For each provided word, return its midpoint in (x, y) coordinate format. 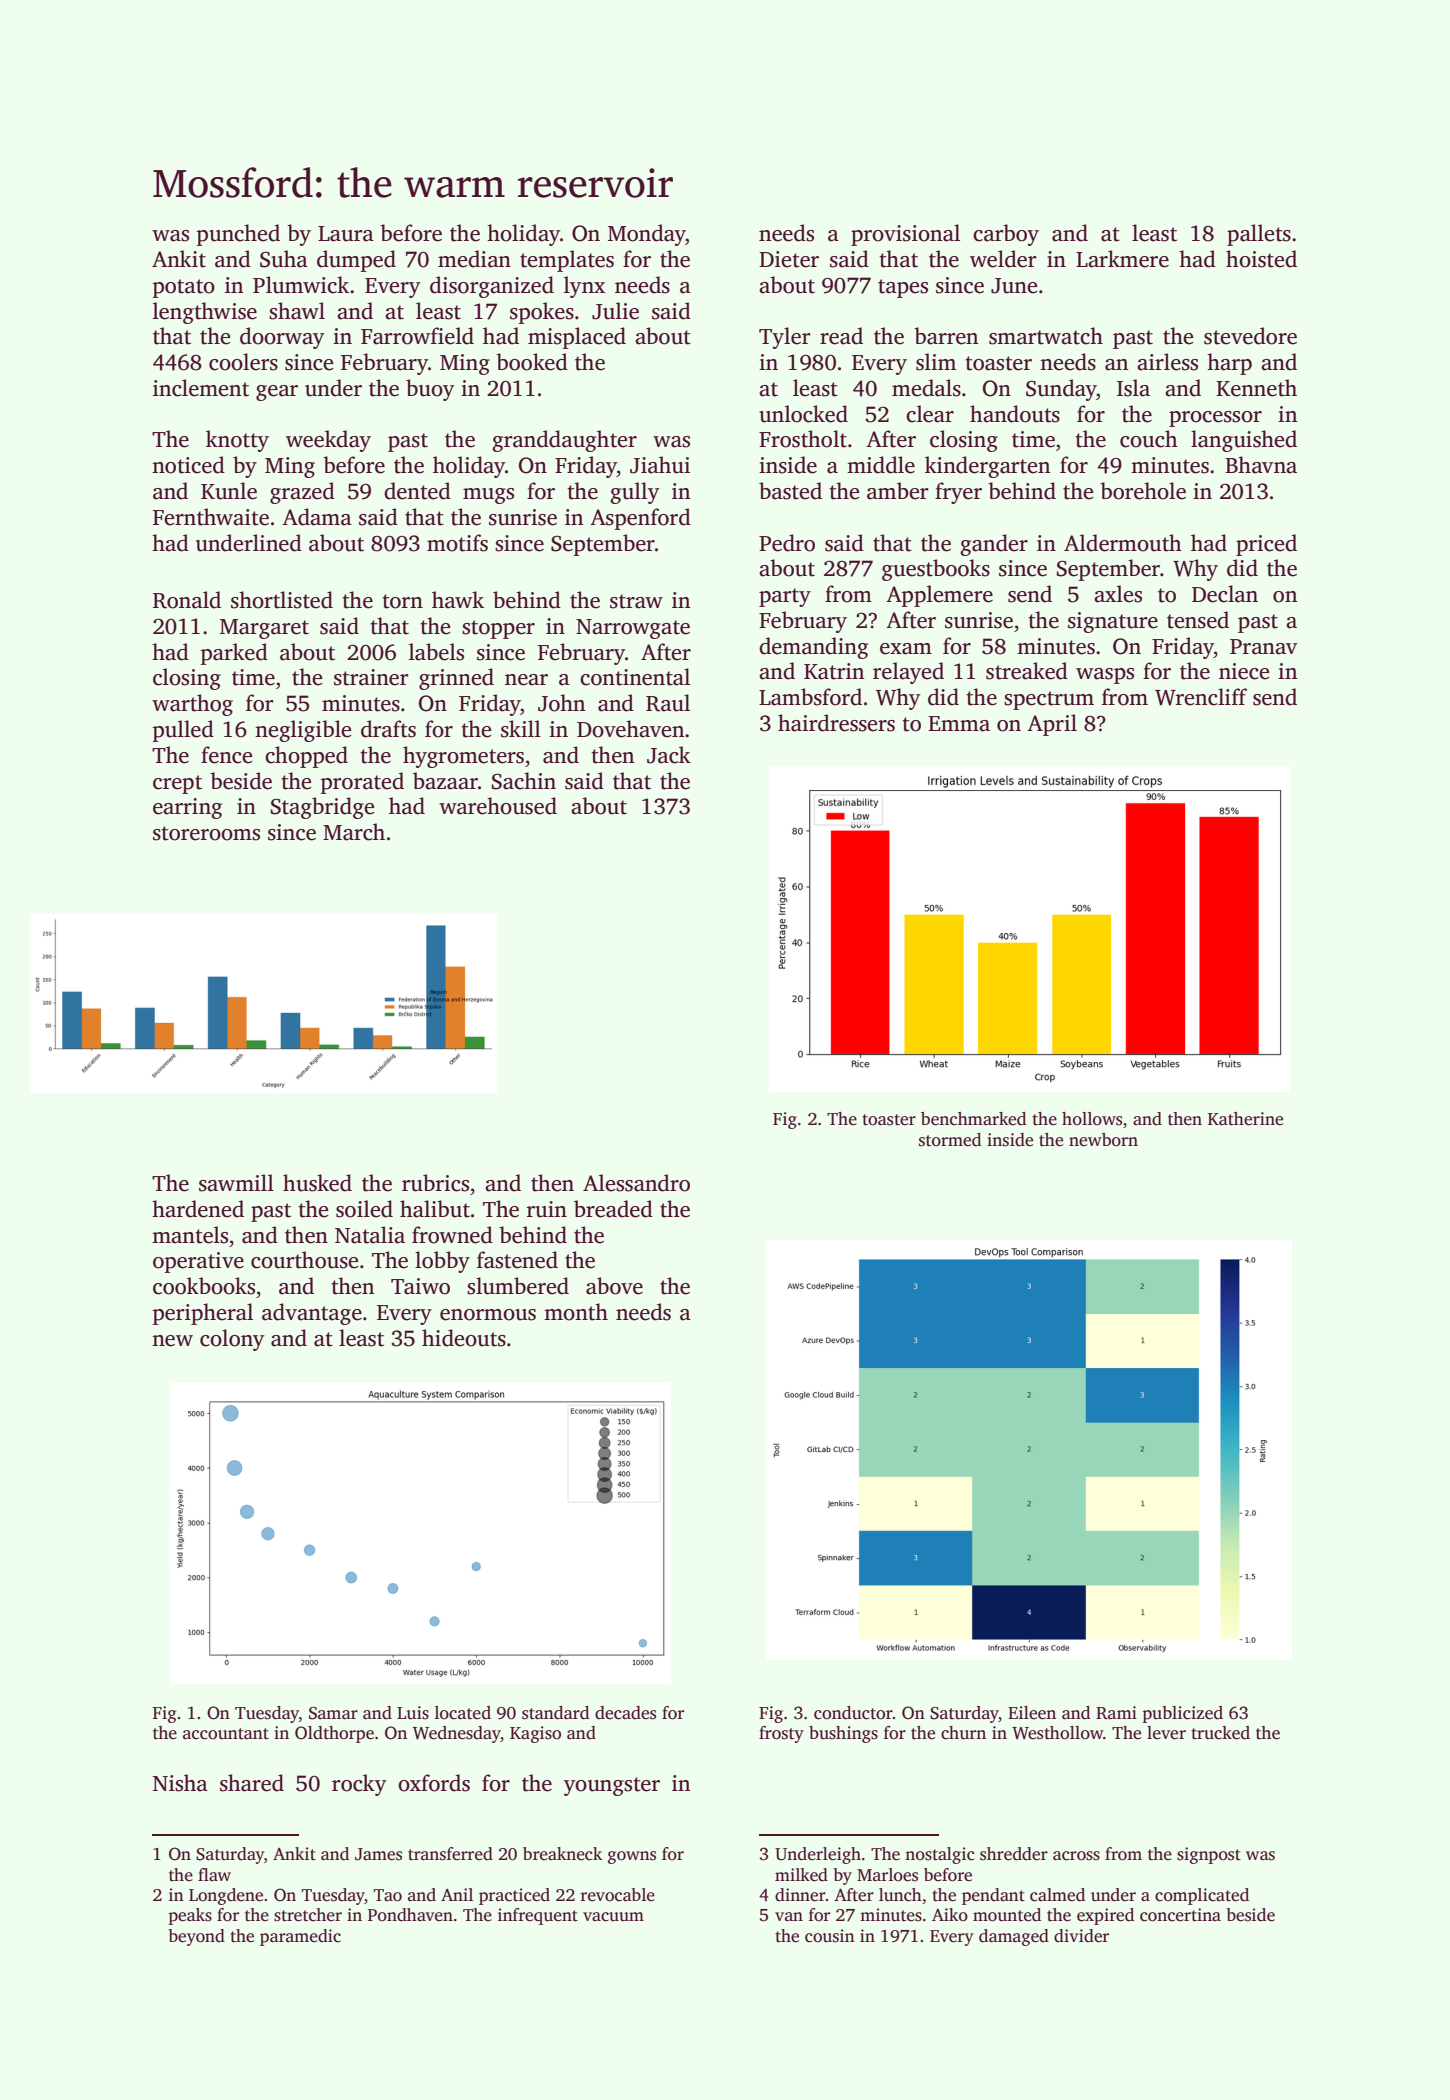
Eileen (1032, 1713)
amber (897, 491)
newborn (1103, 1140)
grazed (302, 493)
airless (1167, 362)
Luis (413, 1713)
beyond (197, 1937)
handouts (1015, 414)
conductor (853, 1713)
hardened (198, 1209)
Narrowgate (633, 629)
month (576, 1312)
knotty (237, 441)
